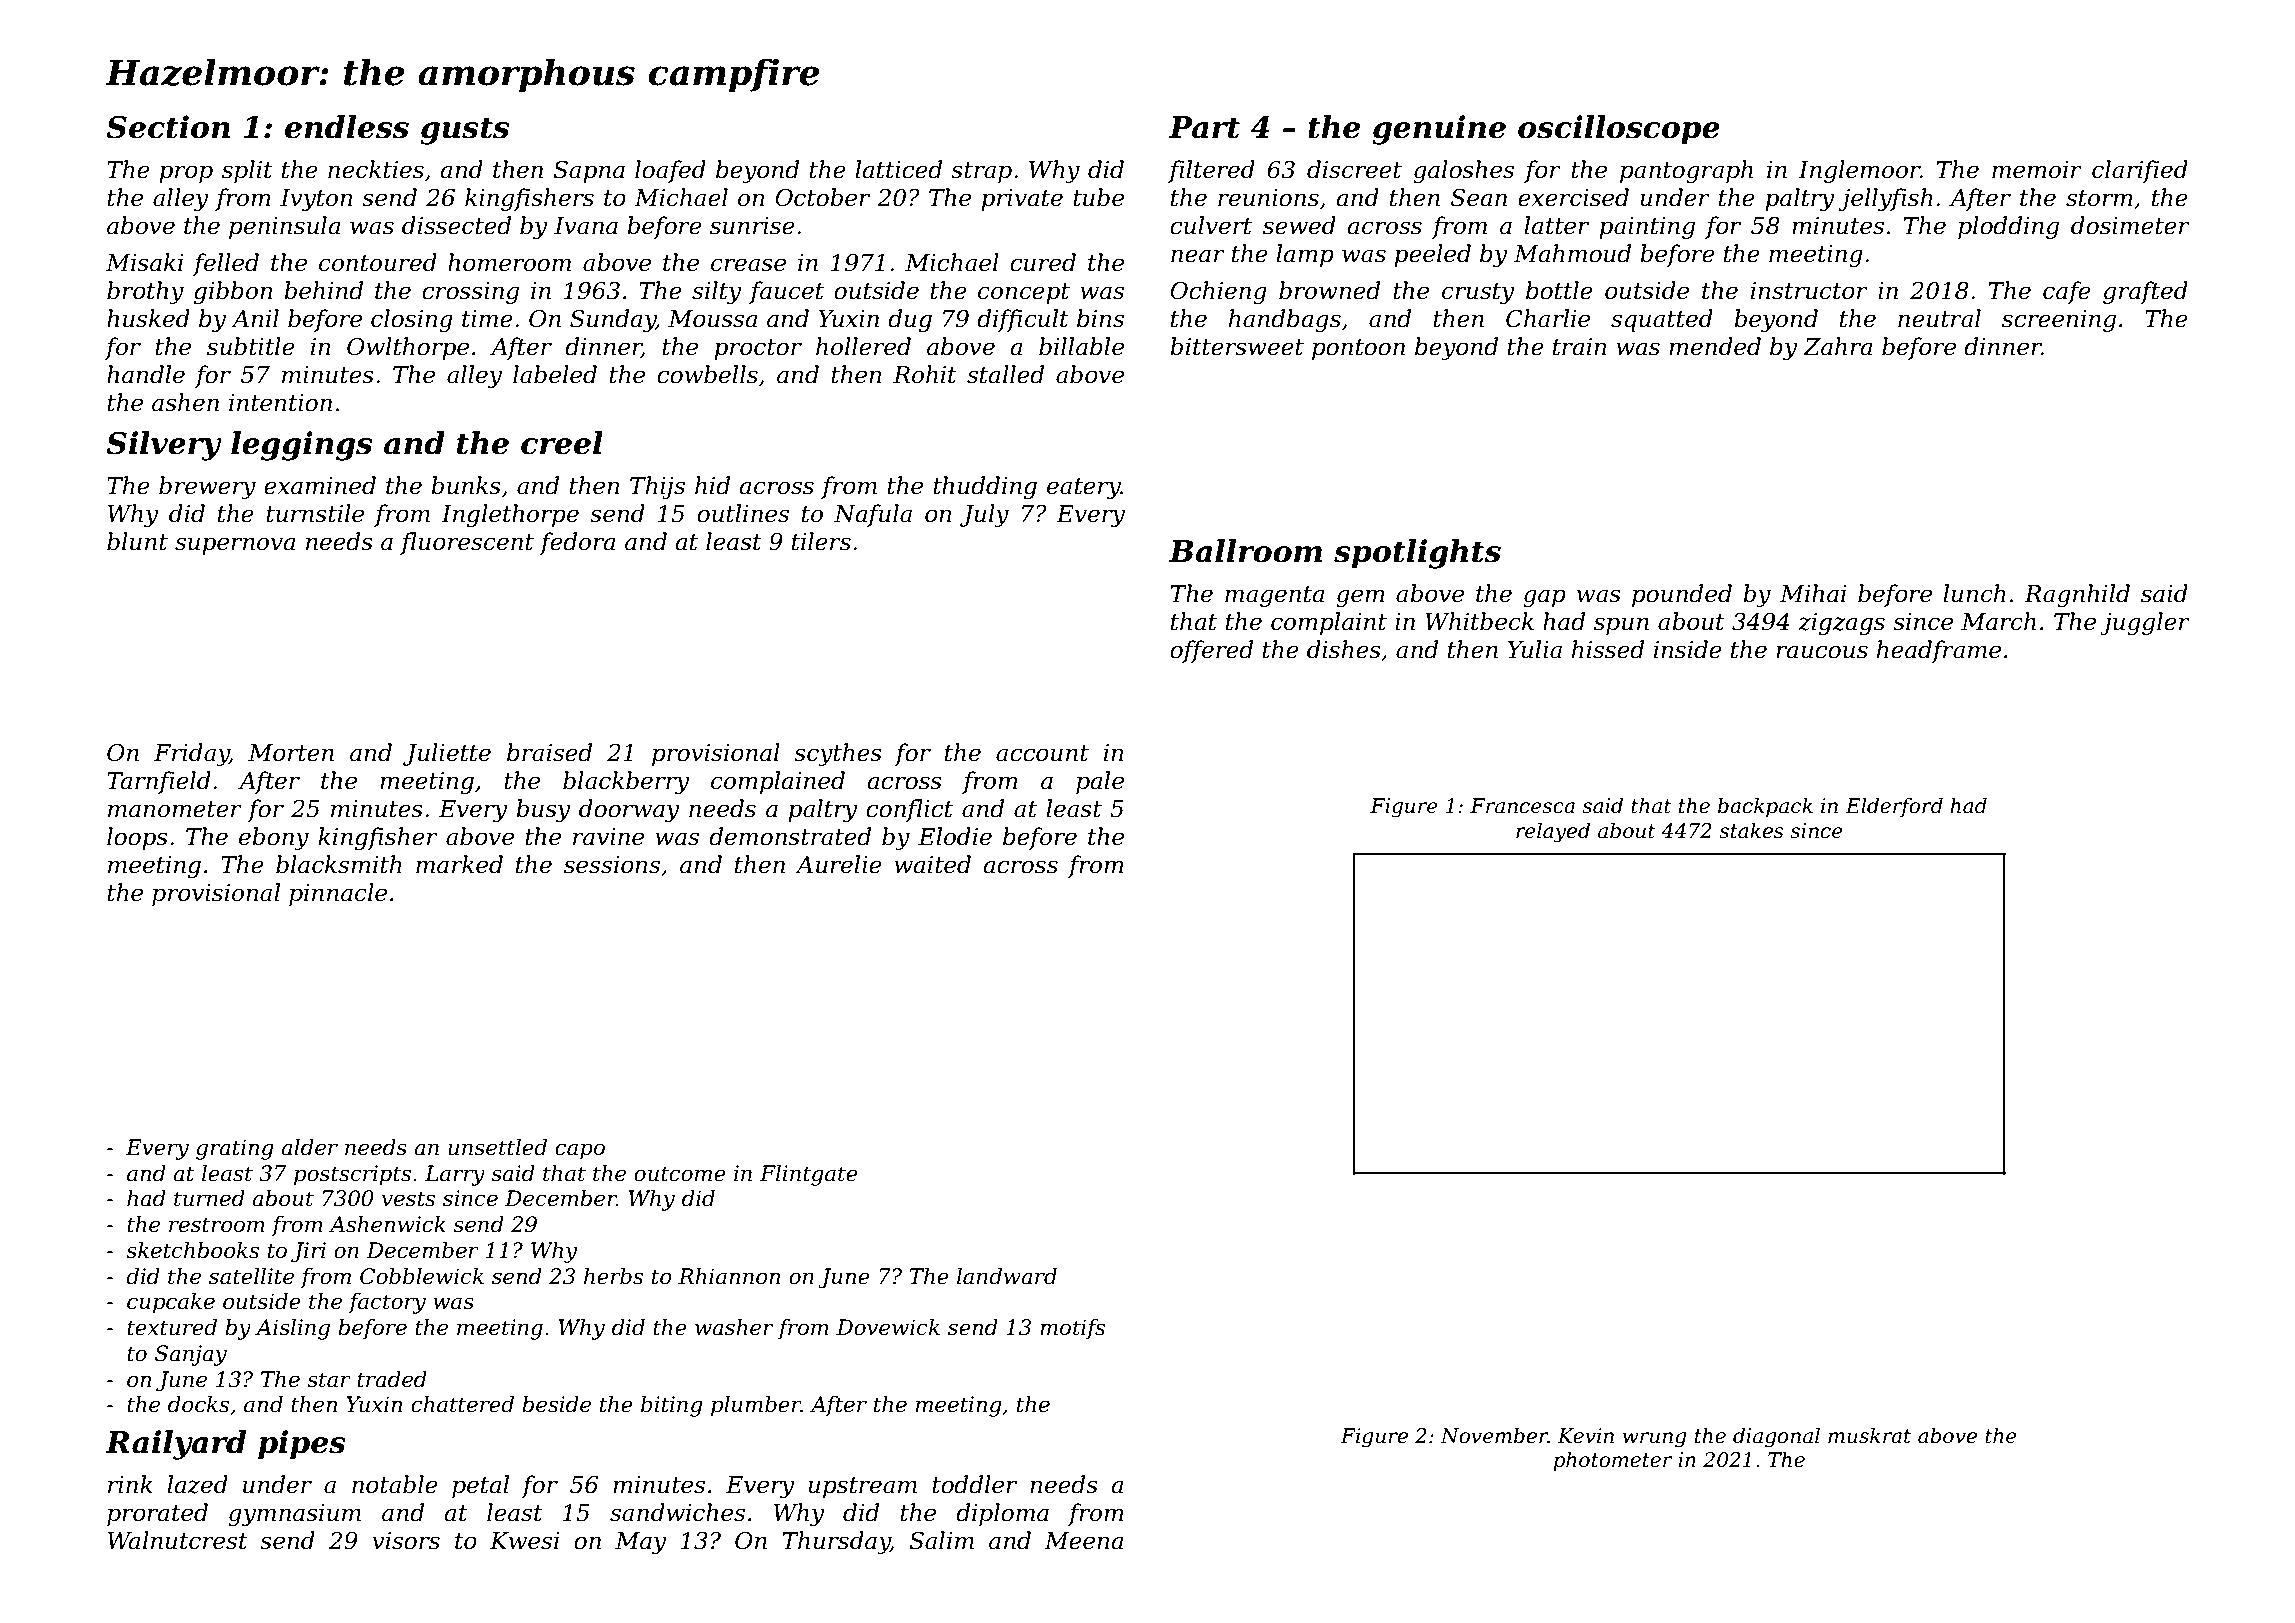 This screenshot has height=1623, width=2295. Describe the element at coordinates (1612, 1461) in the screenshot. I see `photometer` at that location.
